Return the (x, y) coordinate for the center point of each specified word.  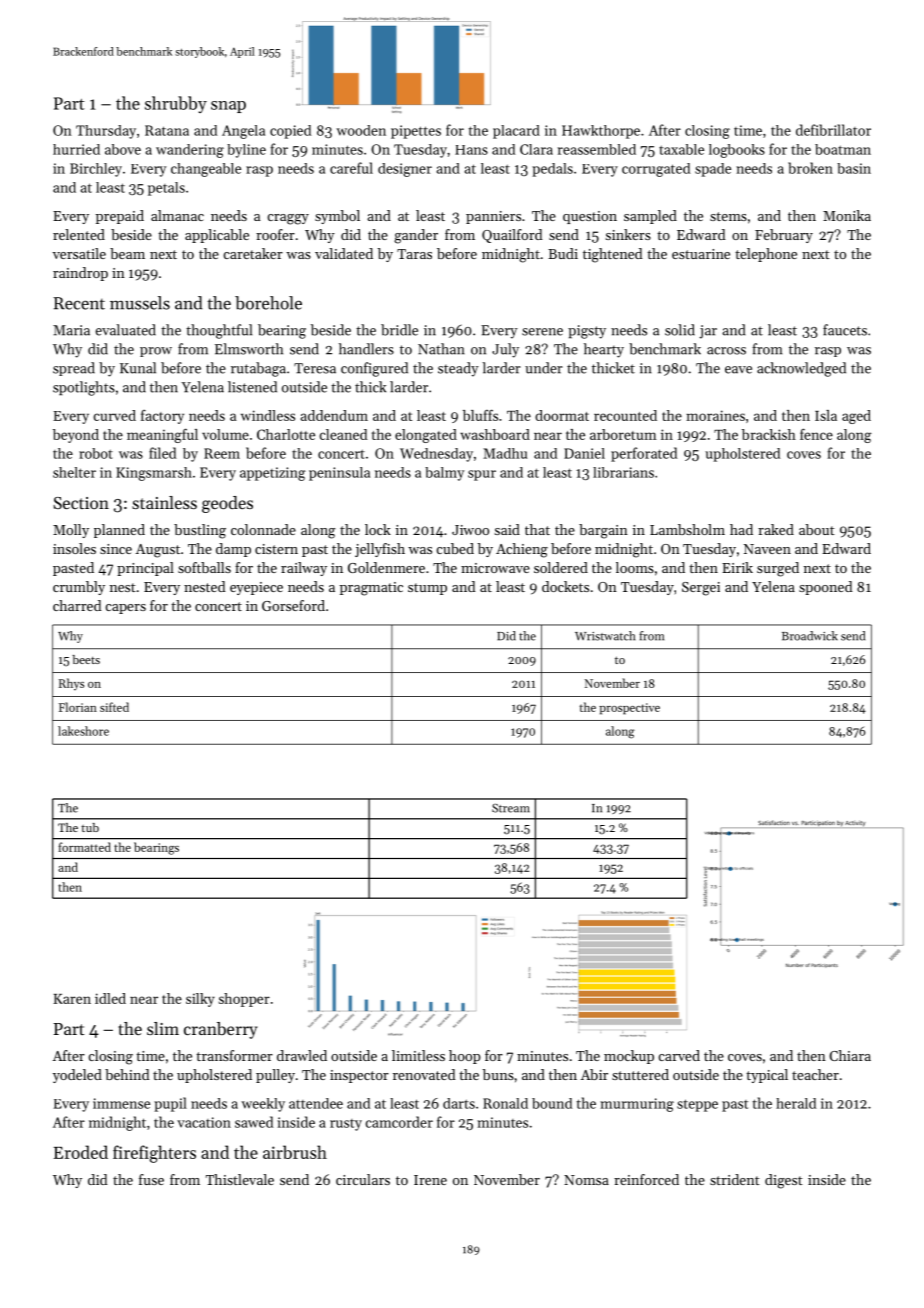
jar (708, 332)
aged (856, 417)
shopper (244, 1000)
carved (679, 1055)
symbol (337, 217)
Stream (511, 808)
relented (79, 234)
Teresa (315, 368)
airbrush (295, 1152)
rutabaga (258, 369)
